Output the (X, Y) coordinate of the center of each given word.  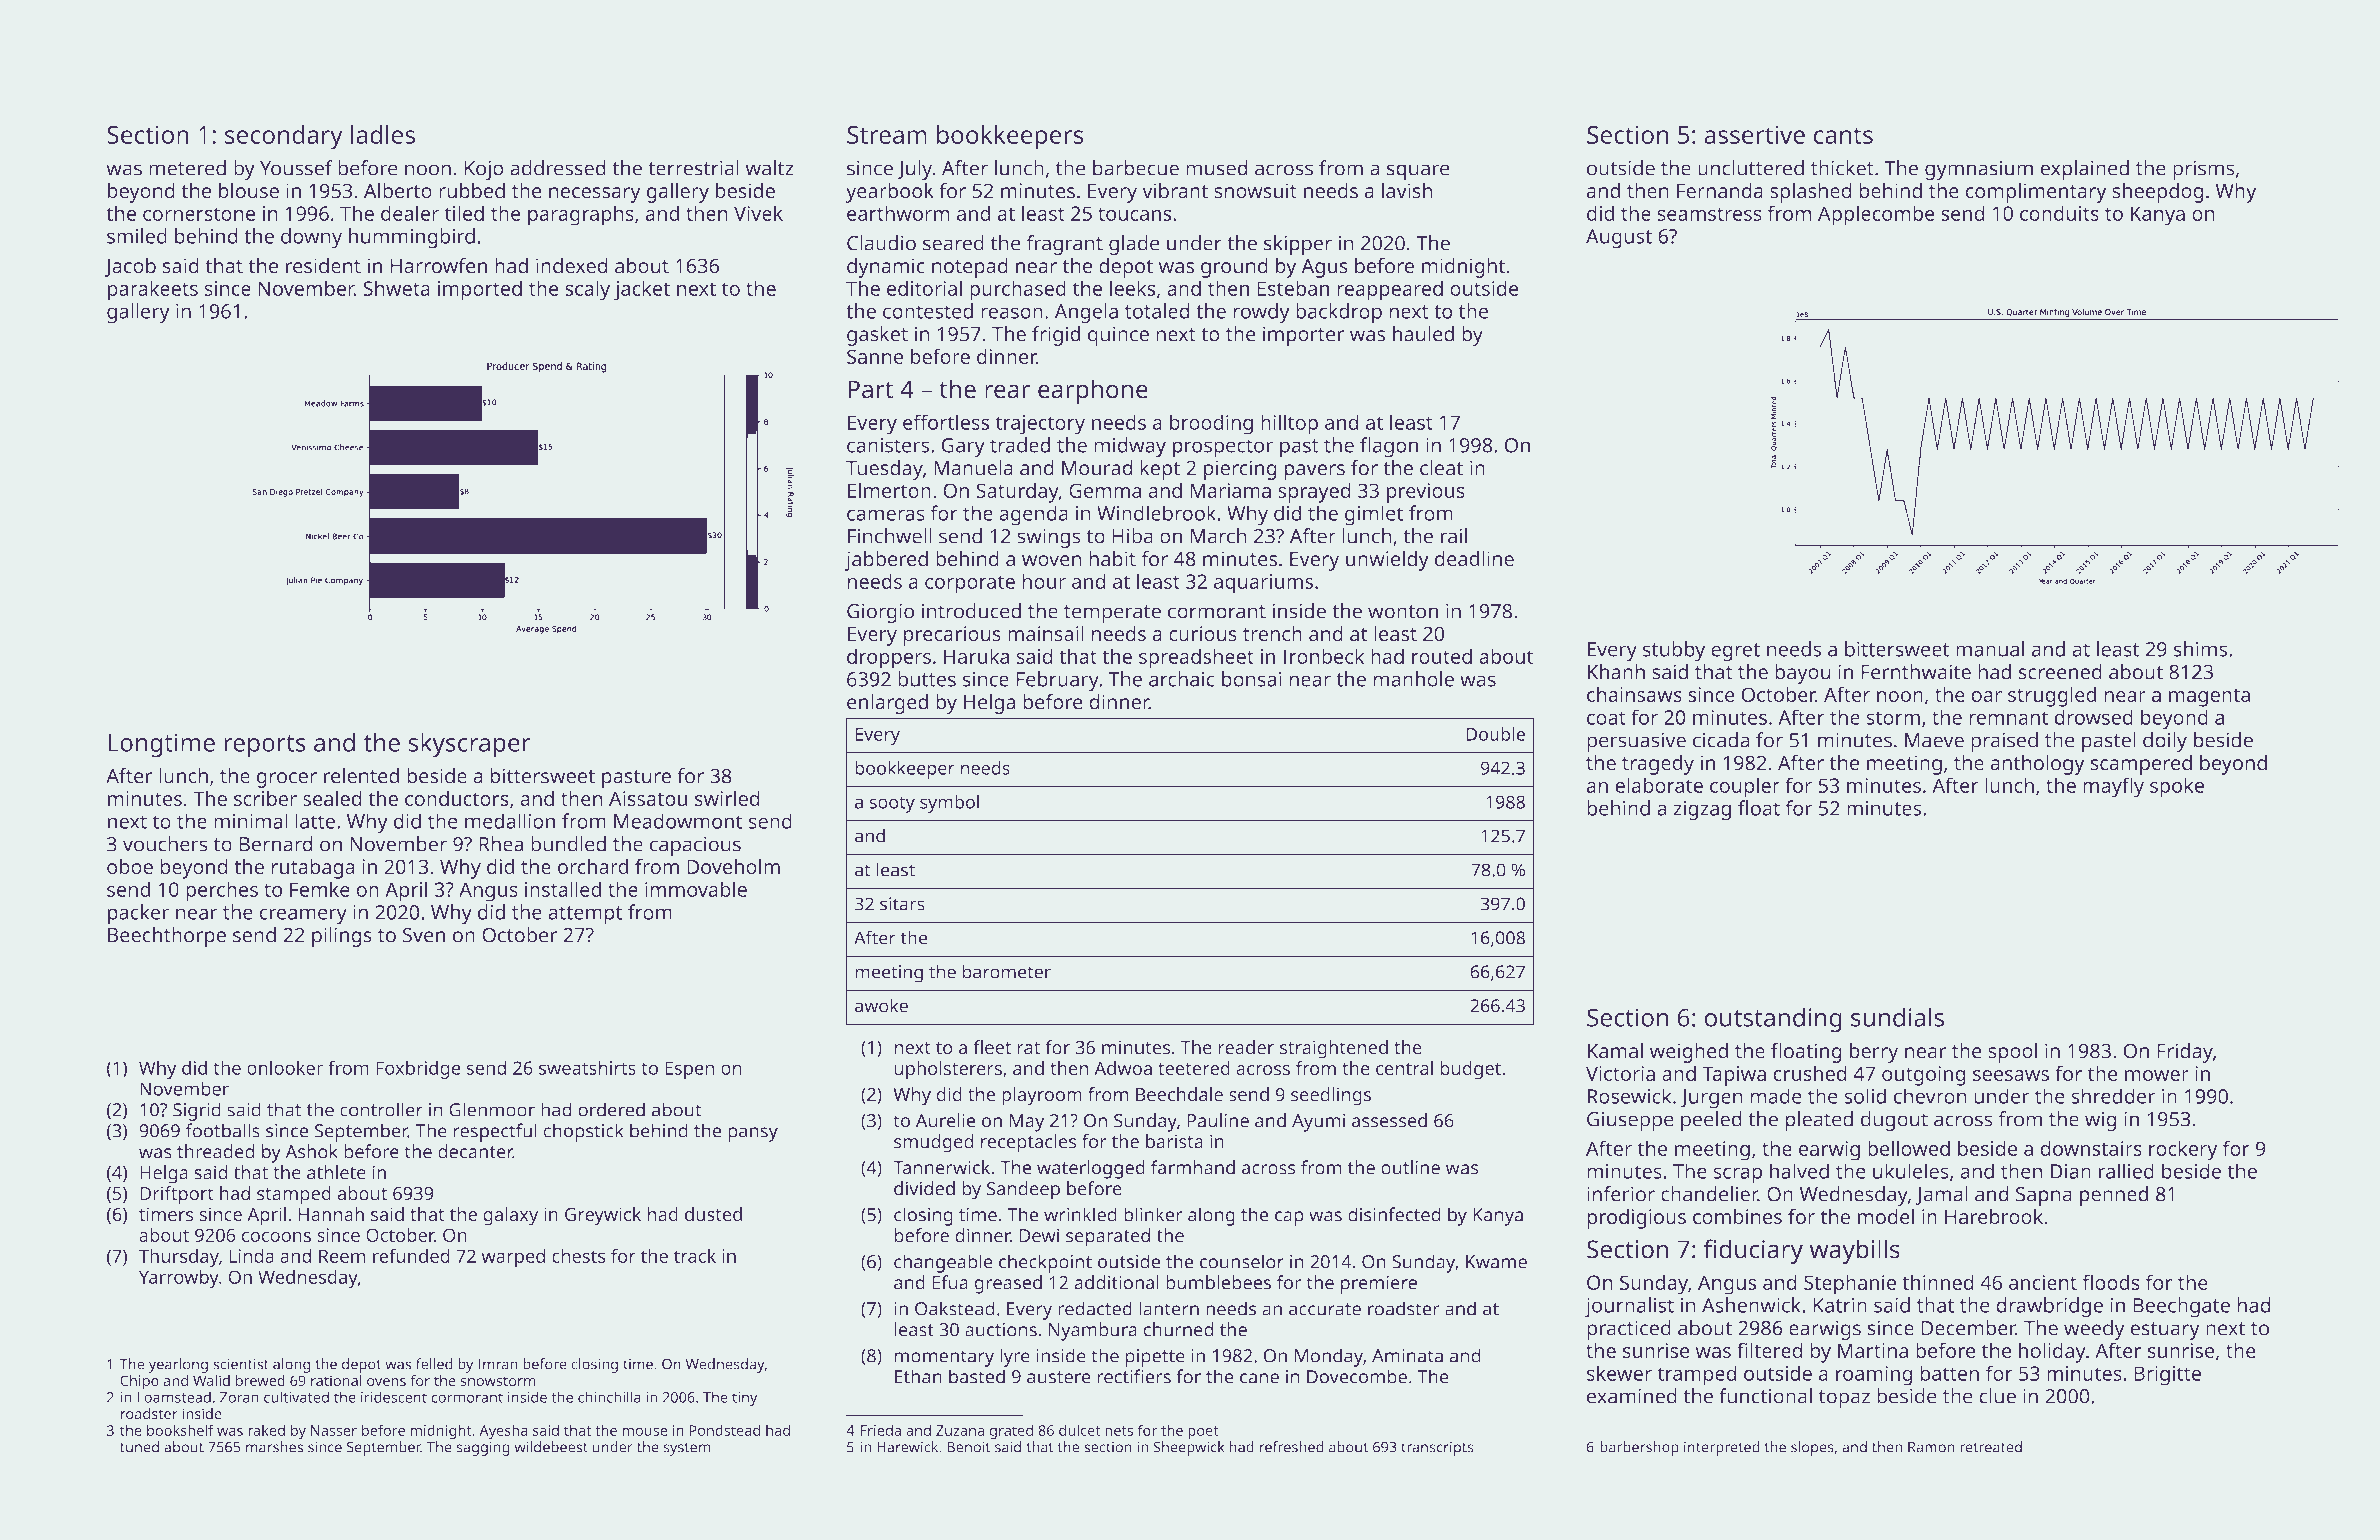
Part (870, 389)
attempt (585, 915)
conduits (2059, 213)
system (687, 1449)
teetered (1194, 1068)
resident (323, 265)
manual (1990, 649)
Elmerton (889, 490)
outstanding (1773, 1020)
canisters (888, 445)
